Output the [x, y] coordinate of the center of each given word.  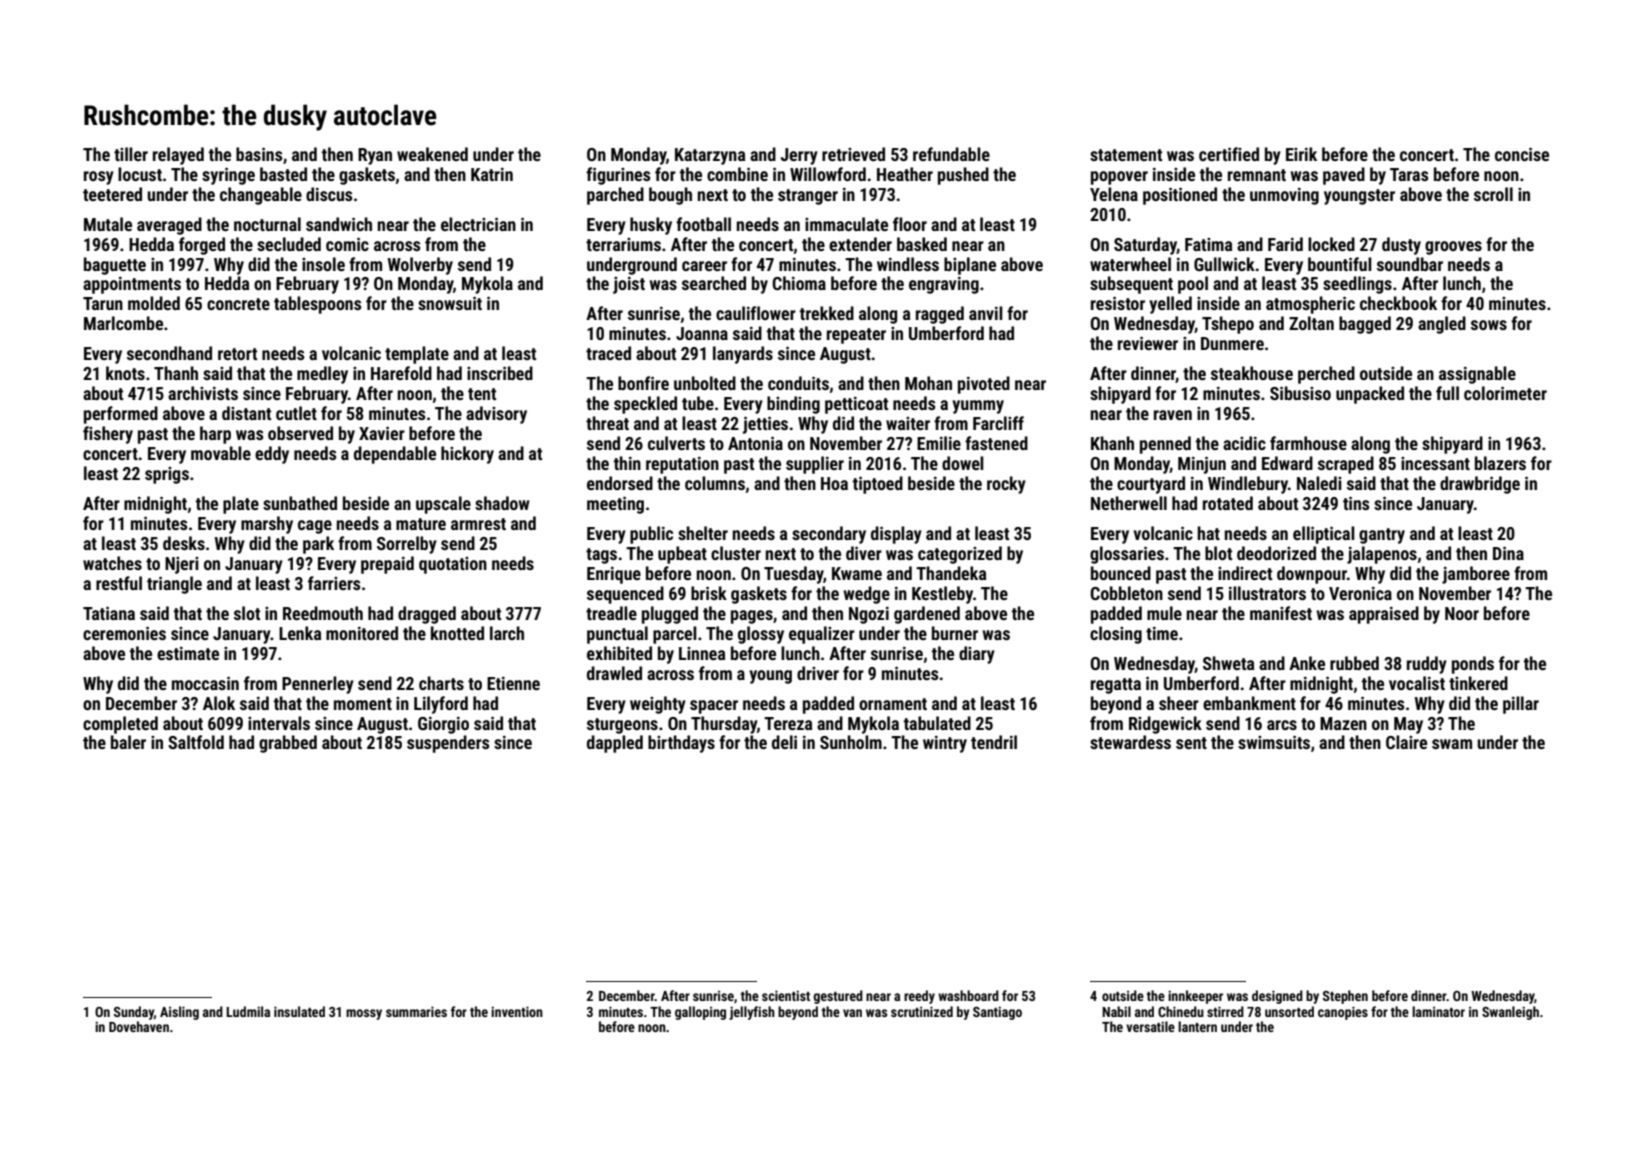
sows [1489, 325]
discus [329, 194]
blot [1218, 553]
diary [977, 655]
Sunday [134, 1013]
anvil [986, 313]
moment [363, 704]
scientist [786, 995]
